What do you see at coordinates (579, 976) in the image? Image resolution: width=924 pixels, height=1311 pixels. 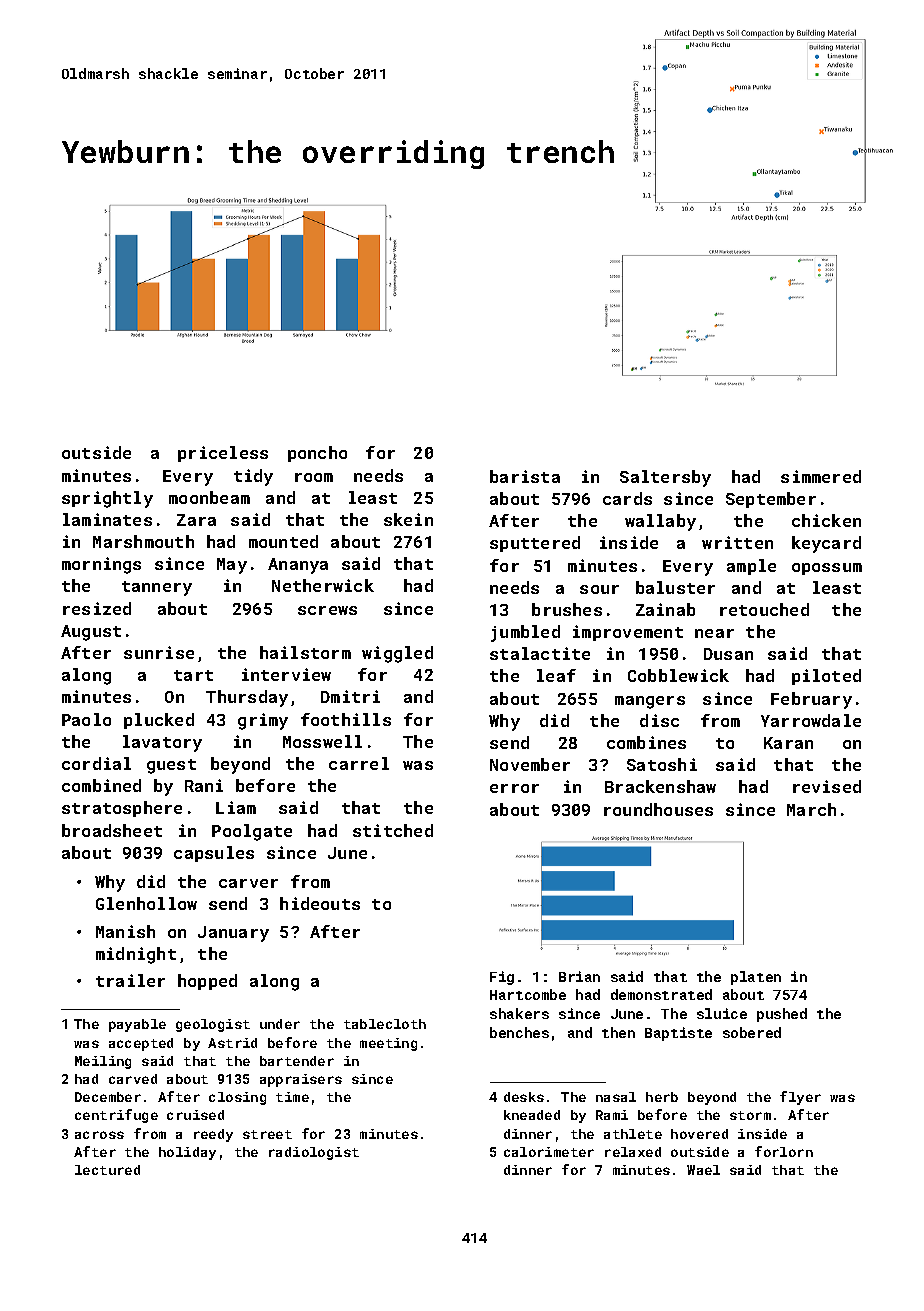 I see `Brian` at bounding box center [579, 976].
